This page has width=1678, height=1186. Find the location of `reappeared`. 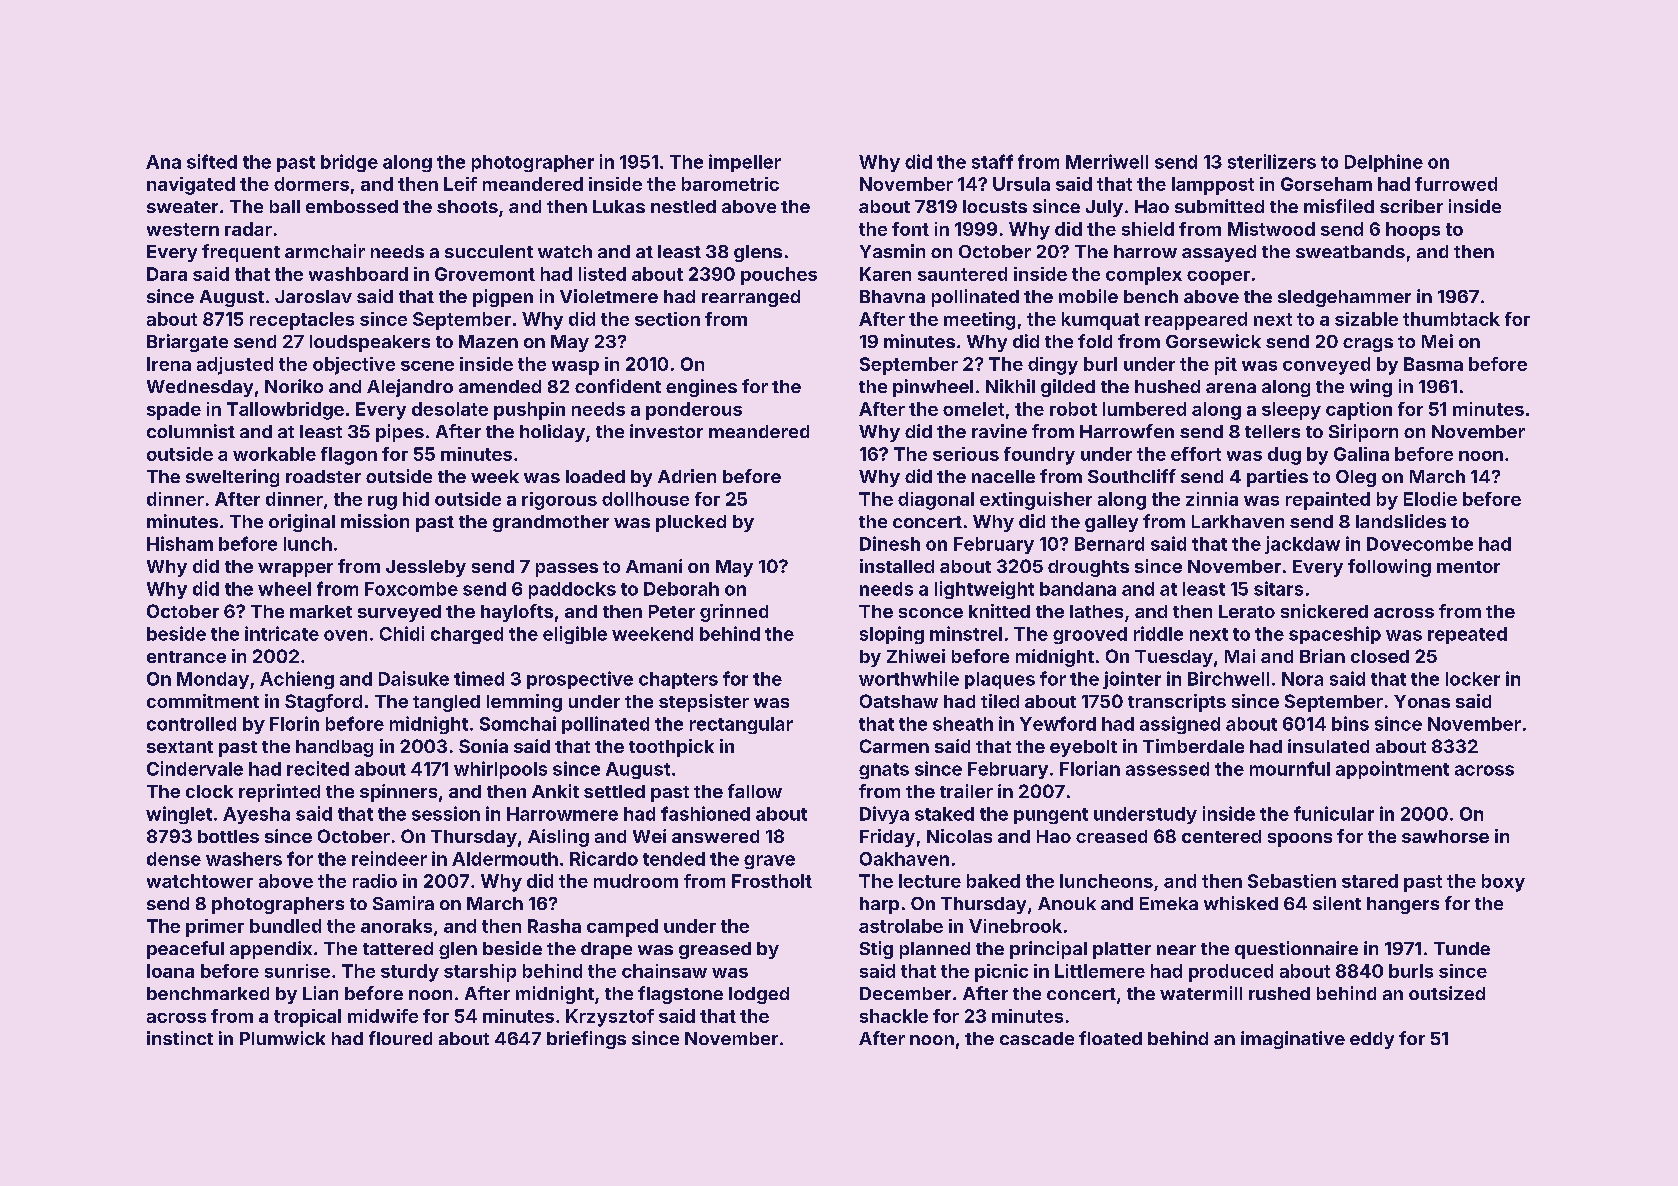

reappeared is located at coordinates (1196, 321).
